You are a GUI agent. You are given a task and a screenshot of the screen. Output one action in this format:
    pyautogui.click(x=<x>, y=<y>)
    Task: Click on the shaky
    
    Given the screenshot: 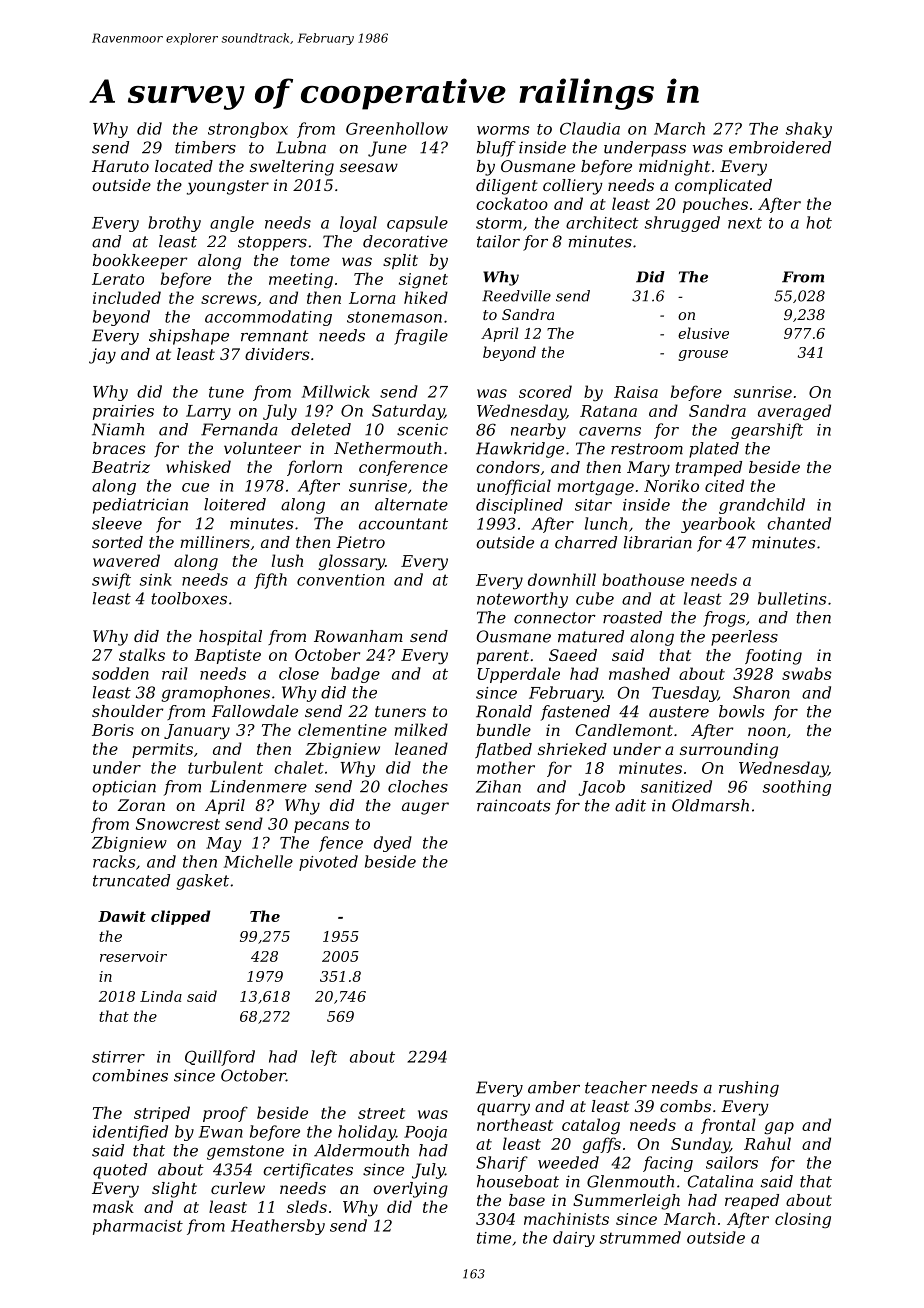 What is the action you would take?
    pyautogui.click(x=809, y=130)
